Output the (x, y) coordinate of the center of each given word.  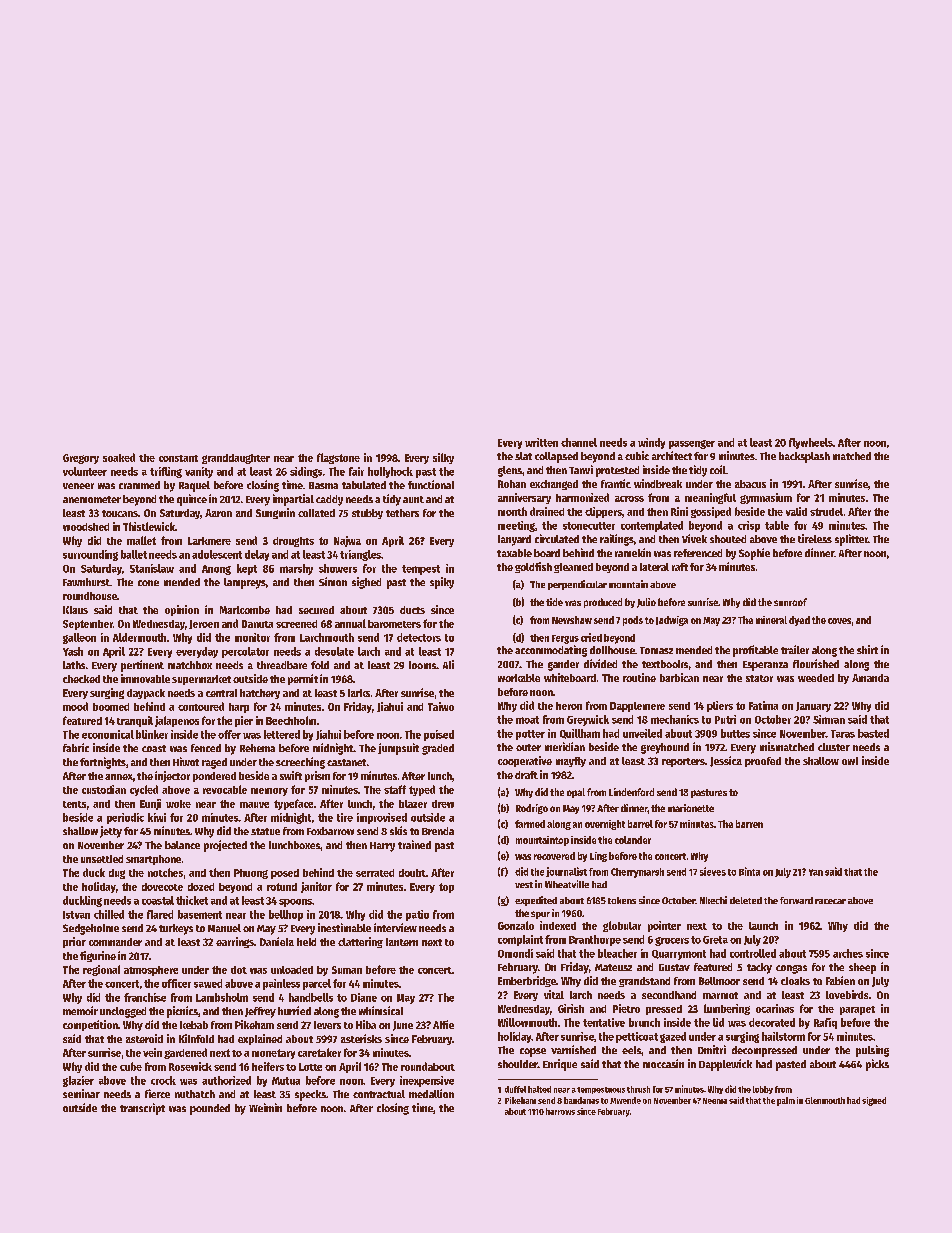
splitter (851, 540)
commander (115, 942)
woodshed (86, 527)
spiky (442, 583)
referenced (698, 553)
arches (848, 953)
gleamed (573, 568)
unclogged (123, 1012)
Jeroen (204, 624)
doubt (412, 873)
